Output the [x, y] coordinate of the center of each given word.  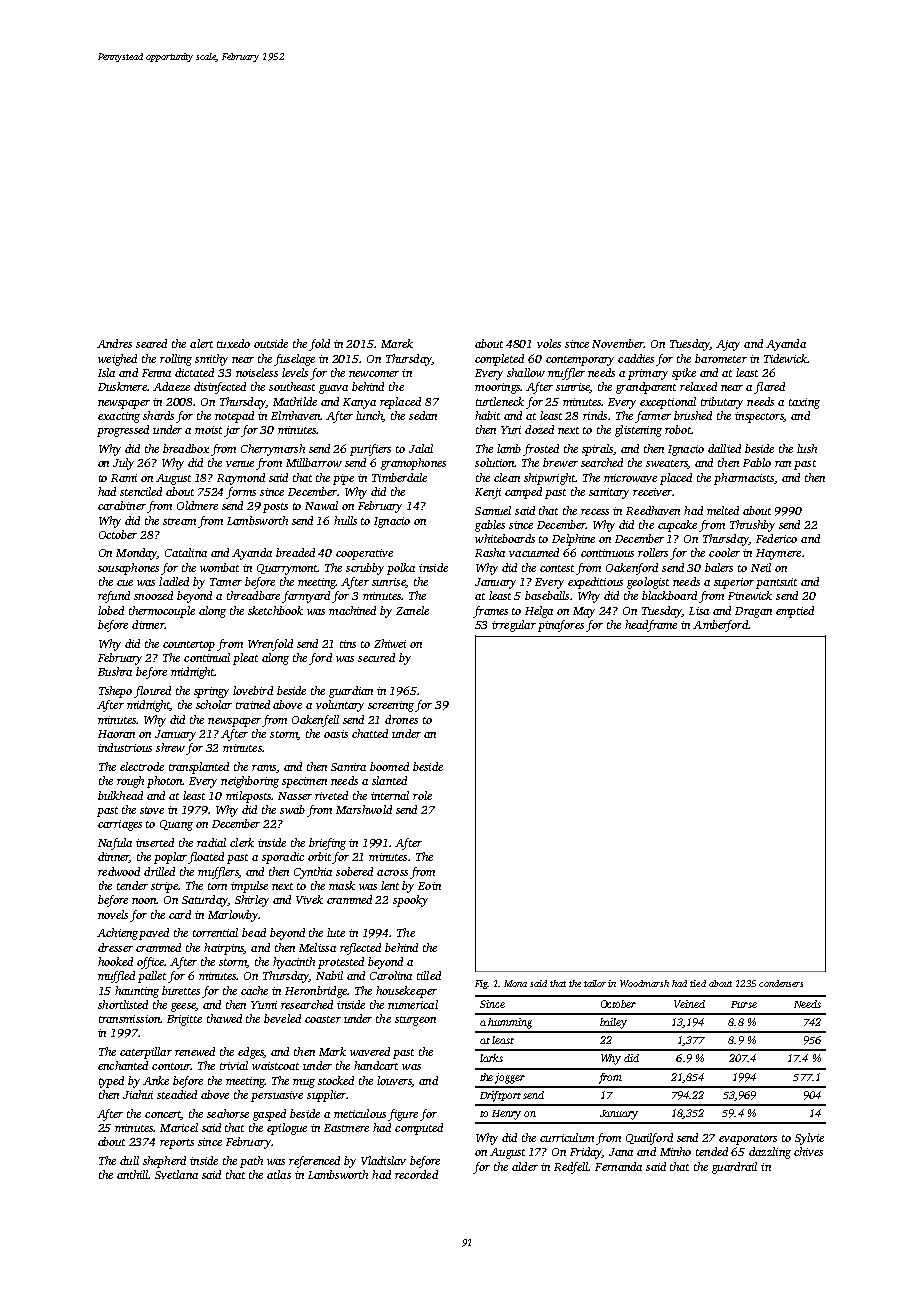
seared [151, 343]
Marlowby [233, 916]
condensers [781, 983]
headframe [651, 626]
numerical [413, 1004]
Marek [397, 343]
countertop [189, 646]
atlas [279, 1174]
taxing [804, 403]
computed [419, 1129]
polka [401, 569]
